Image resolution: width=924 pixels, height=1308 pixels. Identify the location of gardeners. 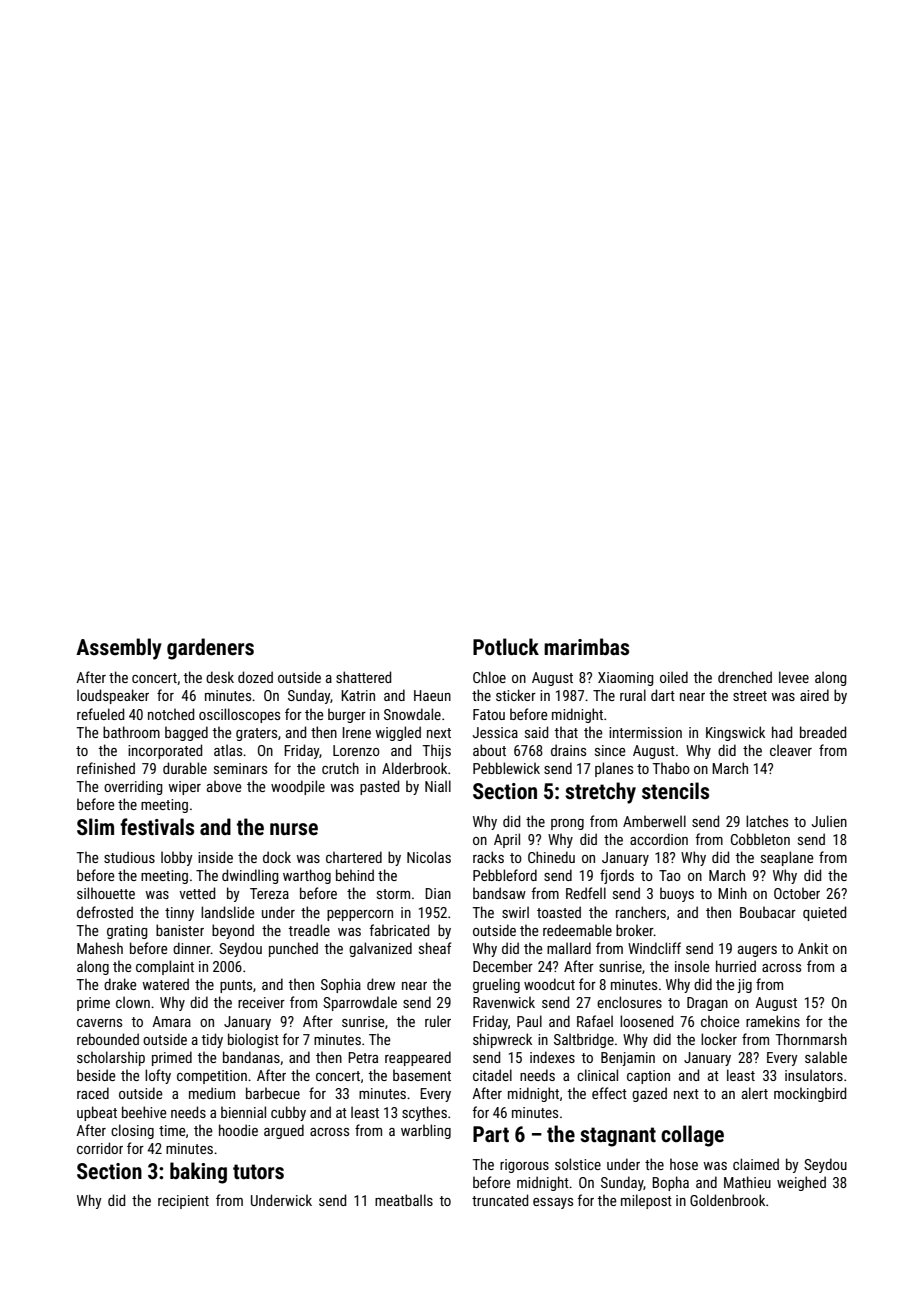
(210, 649).
